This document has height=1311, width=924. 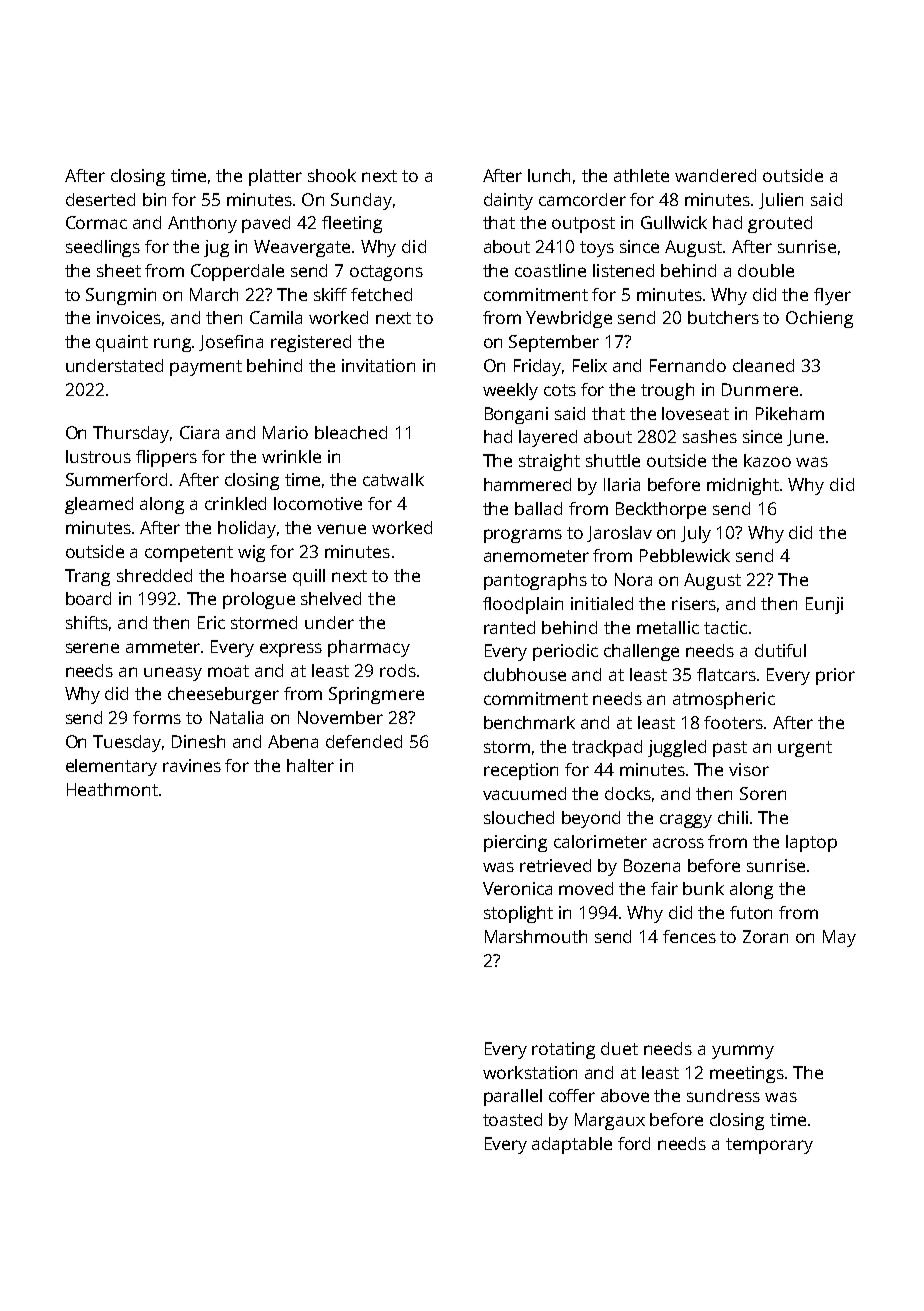 What do you see at coordinates (781, 201) in the document?
I see `Julien` at bounding box center [781, 201].
